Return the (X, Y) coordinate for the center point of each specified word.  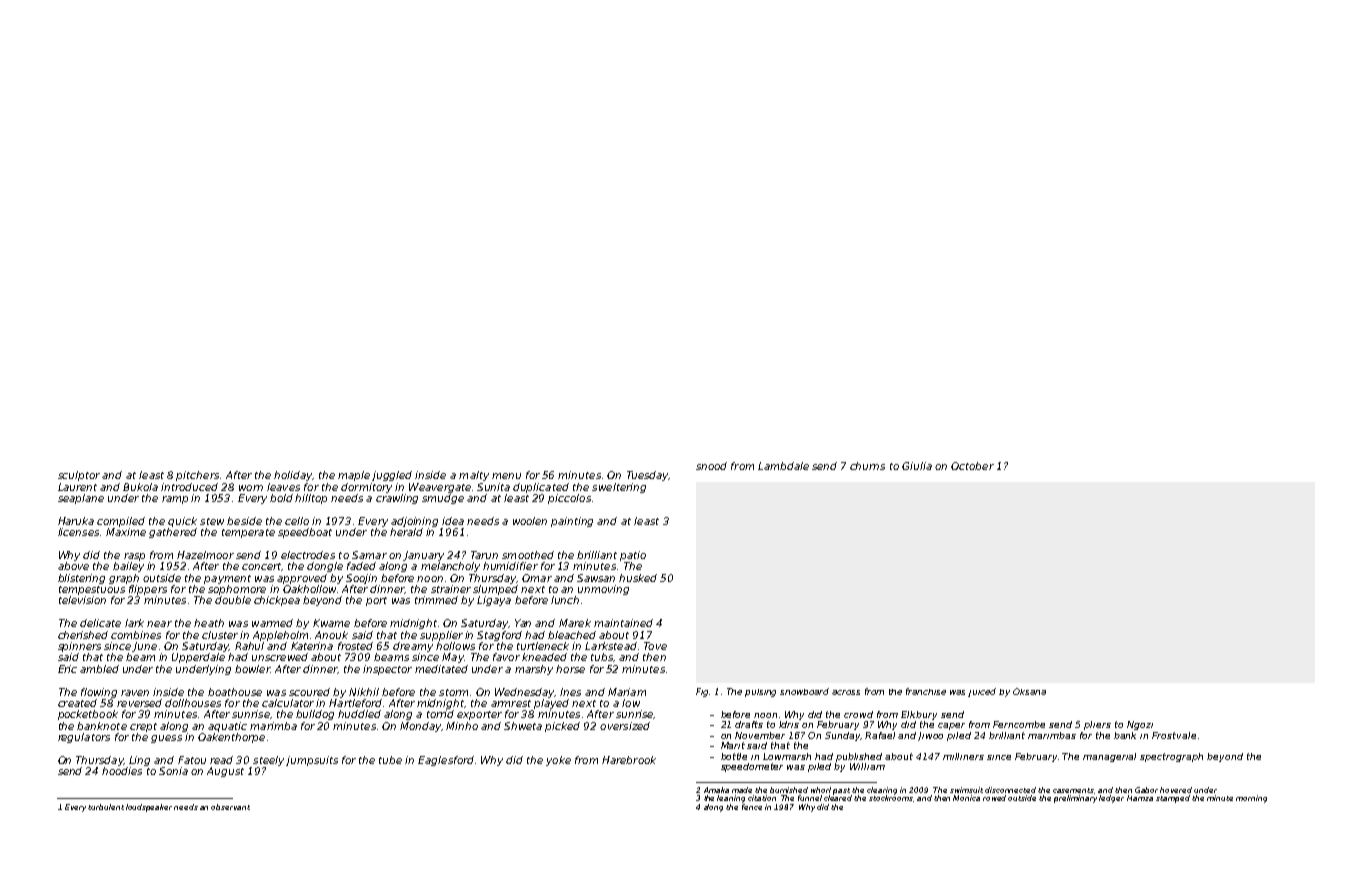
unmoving (603, 590)
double (233, 600)
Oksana (1029, 691)
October (972, 466)
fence (752, 807)
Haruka (76, 521)
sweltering (619, 488)
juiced (982, 692)
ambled (99, 669)
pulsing (760, 693)
